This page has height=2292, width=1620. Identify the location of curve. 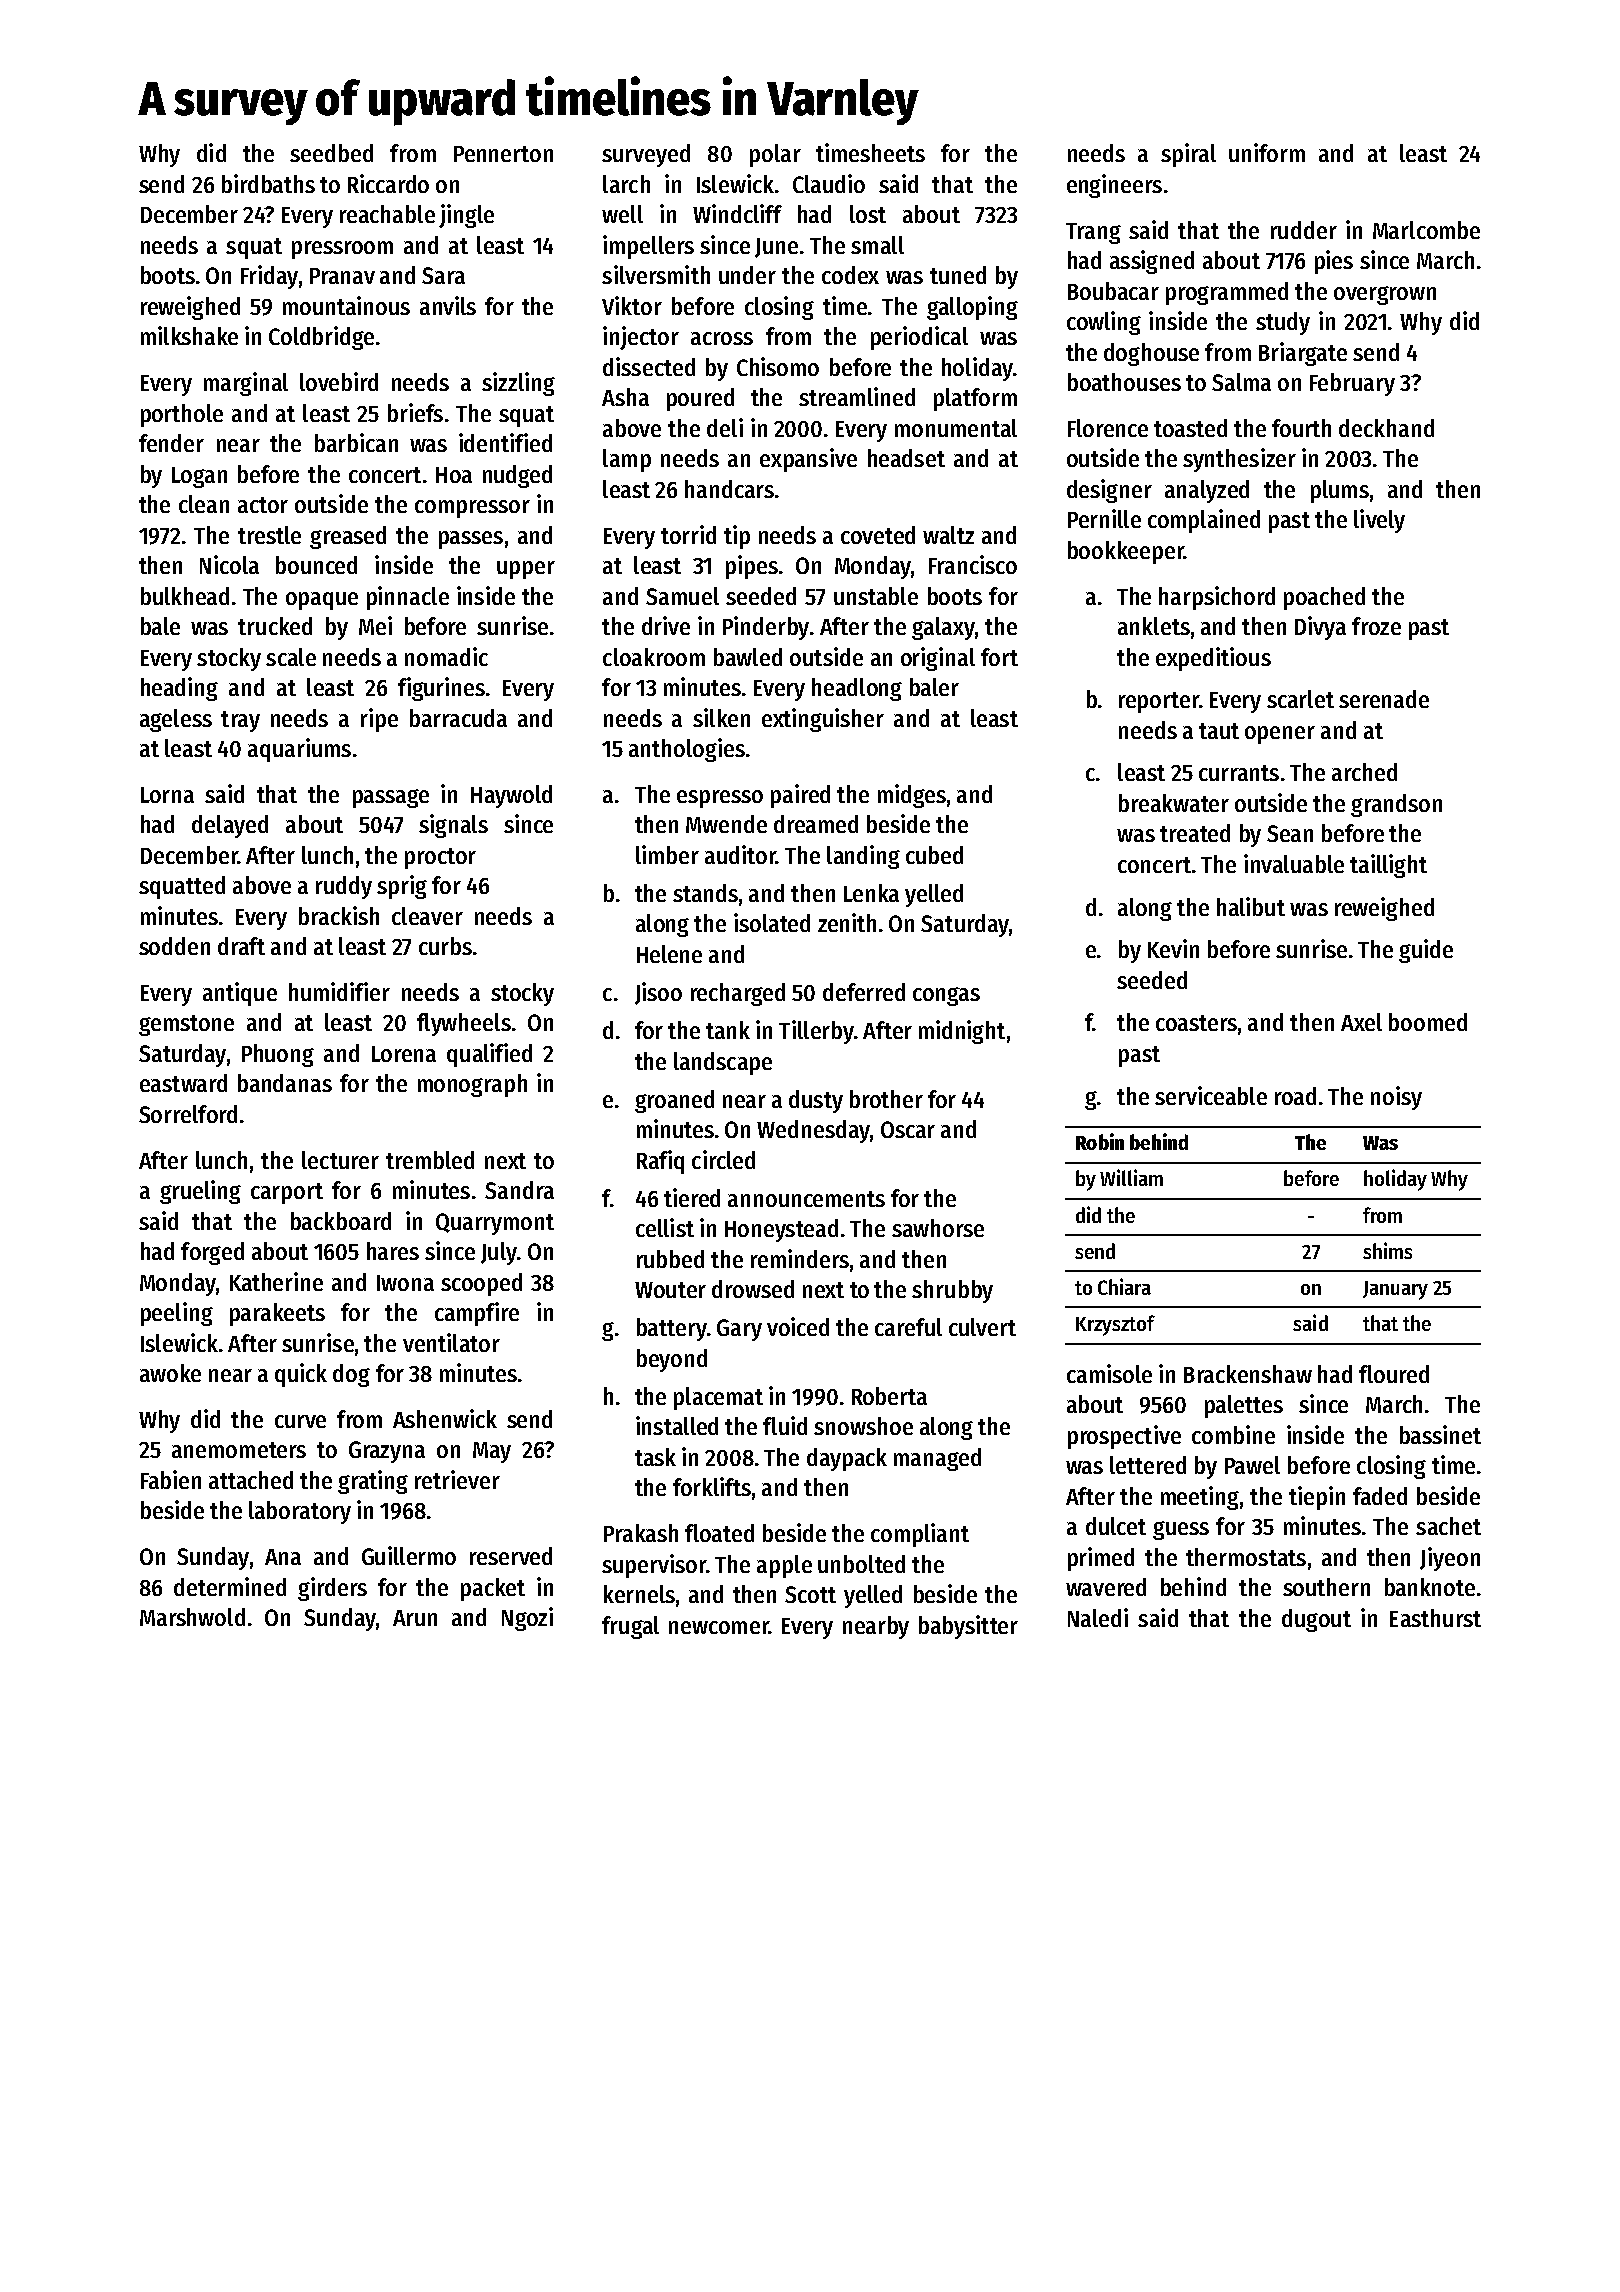
(300, 1421).
